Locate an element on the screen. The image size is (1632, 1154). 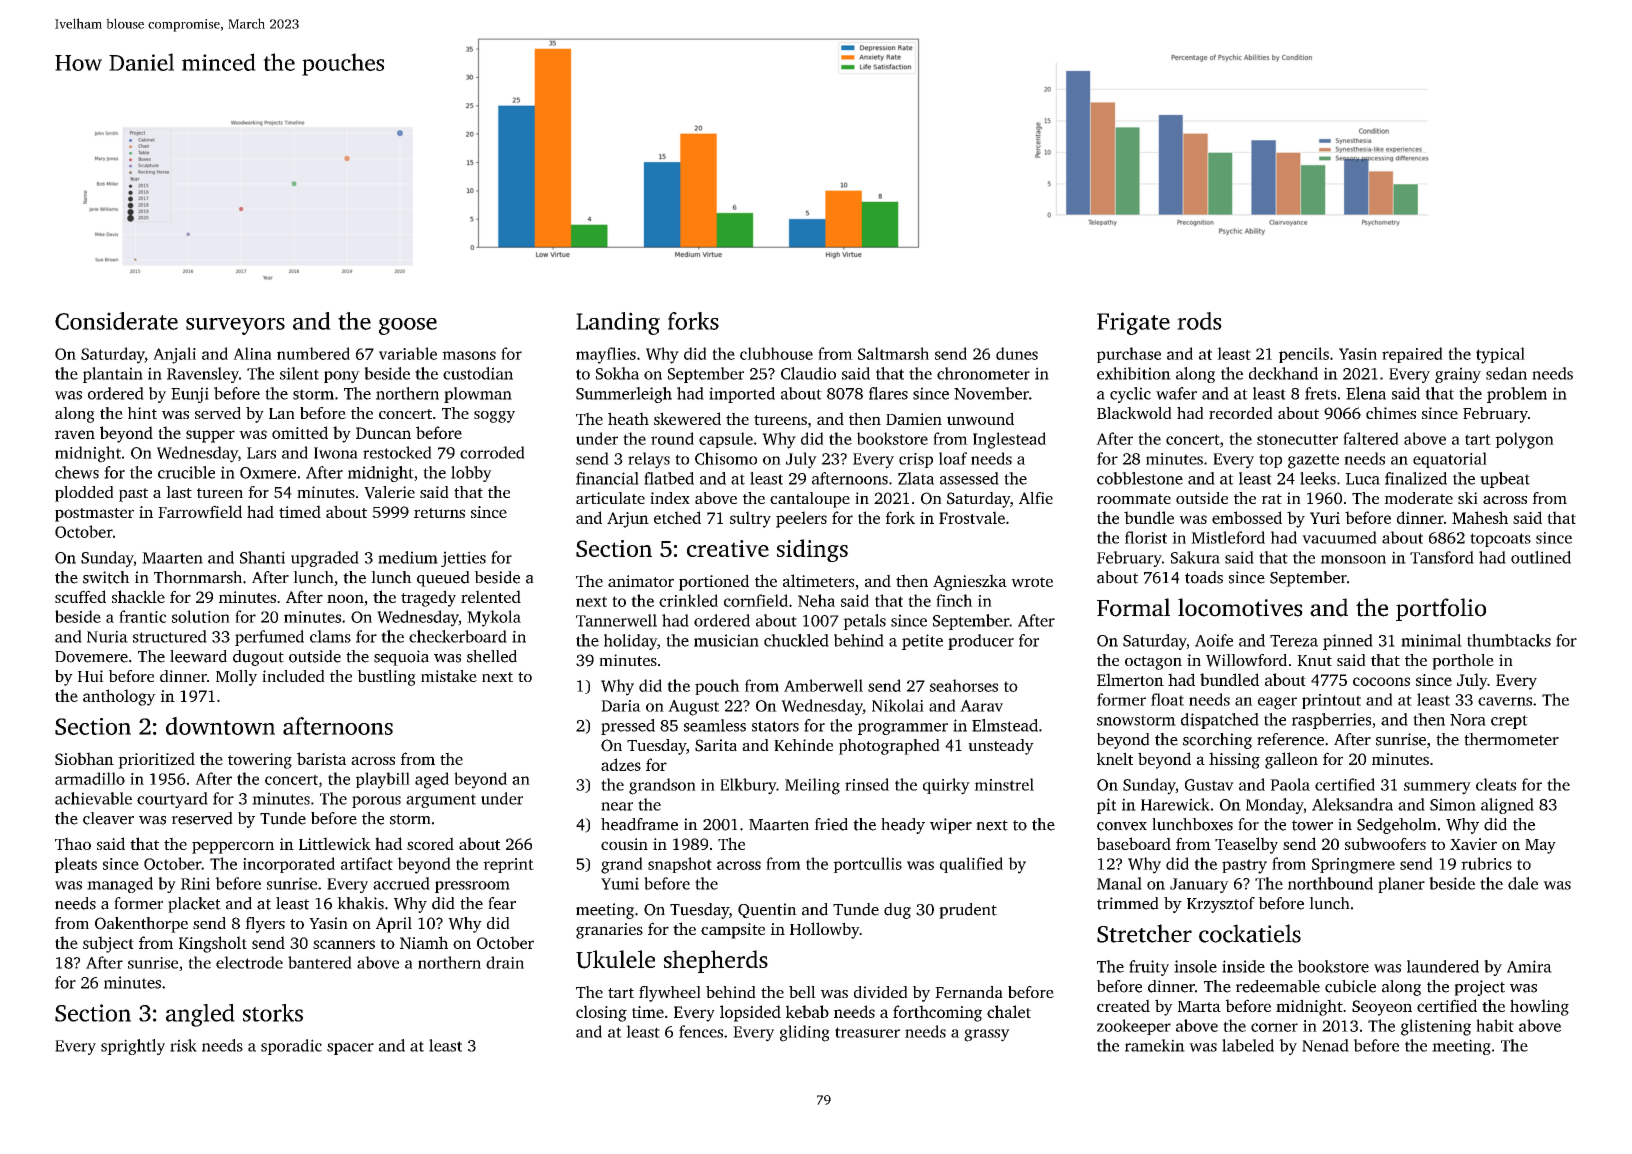
crisp is located at coordinates (916, 460).
